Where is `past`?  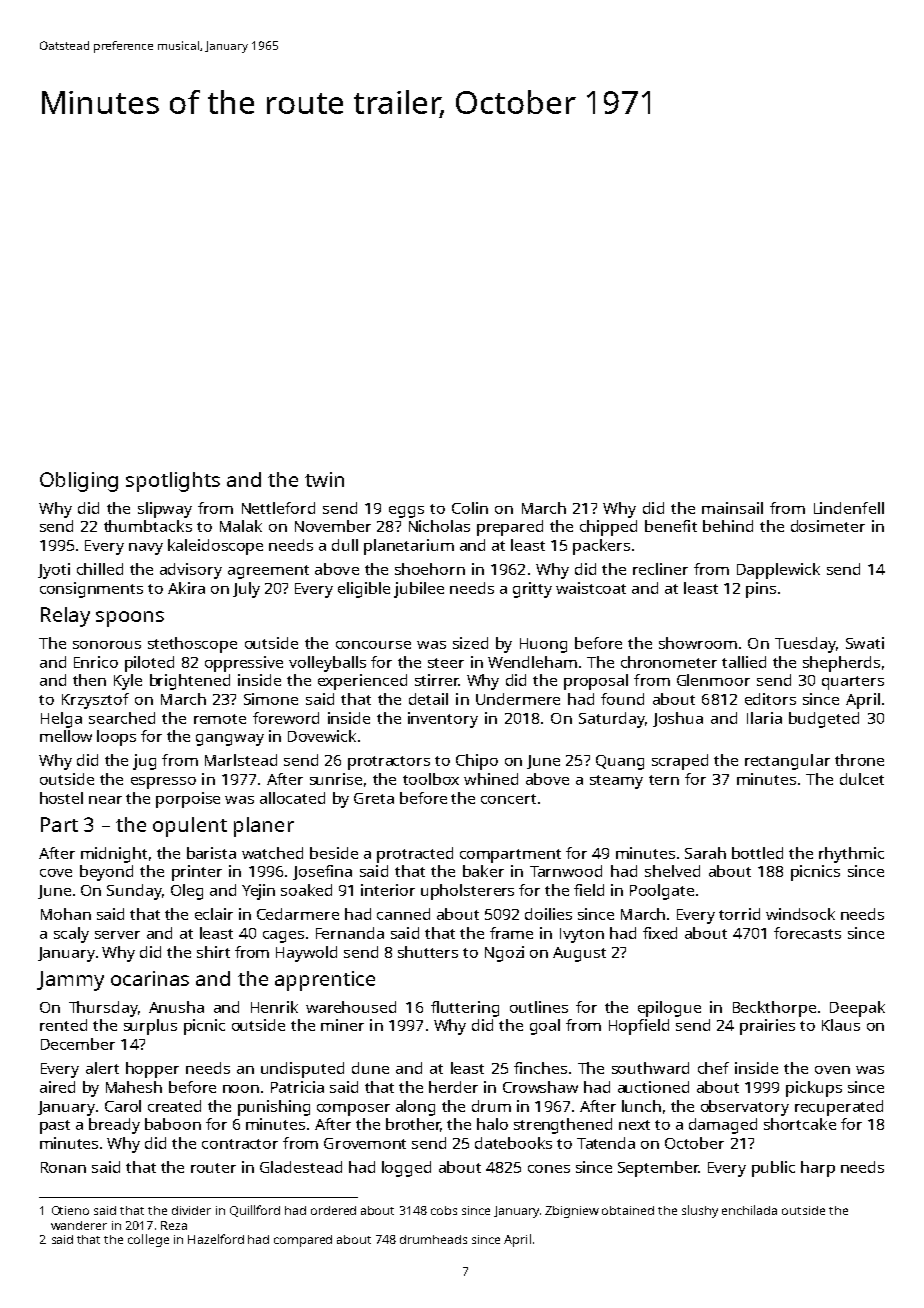
past is located at coordinates (55, 1127).
